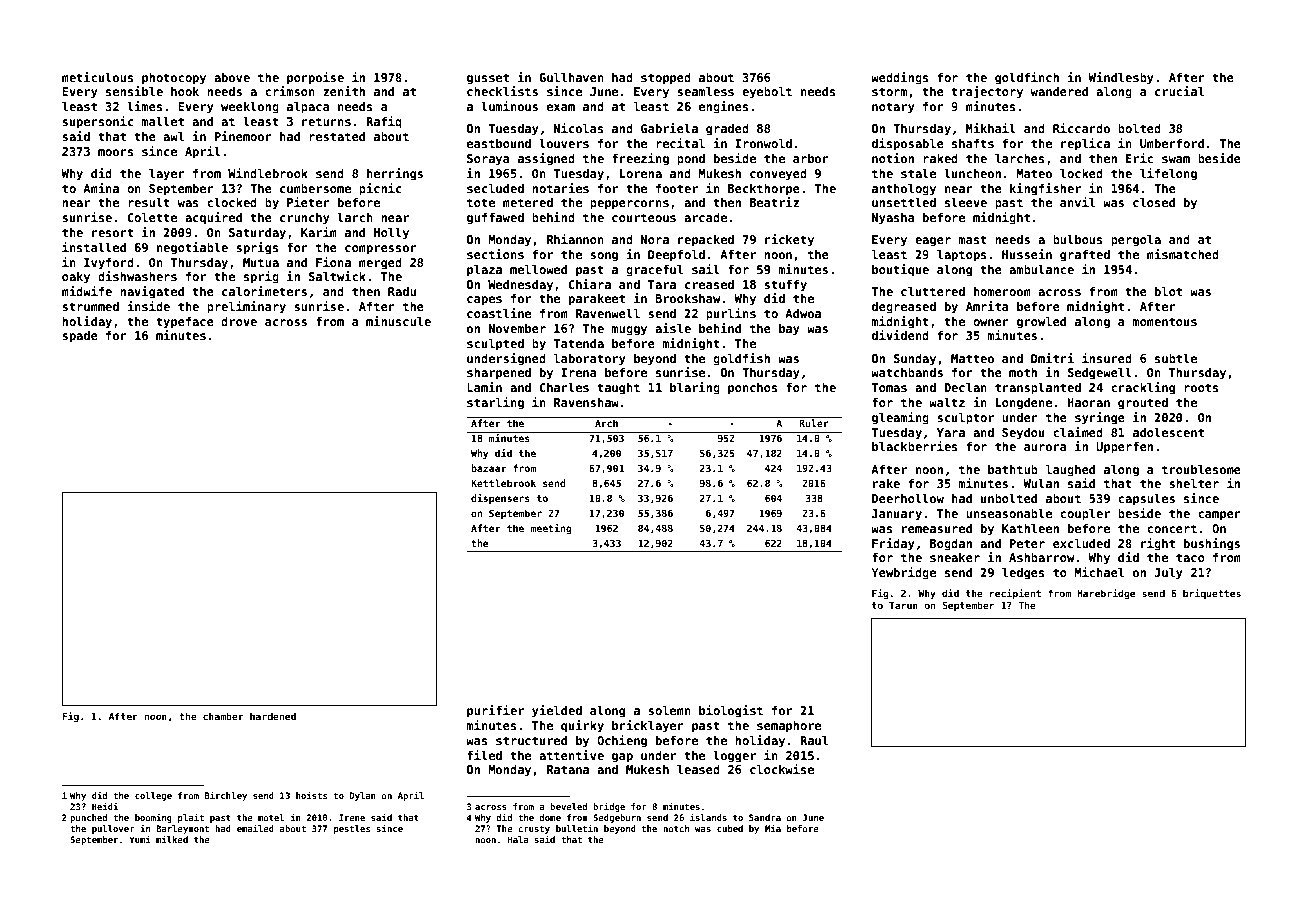 The height and width of the screenshot is (924, 1308). I want to click on weeklong, so click(250, 108).
